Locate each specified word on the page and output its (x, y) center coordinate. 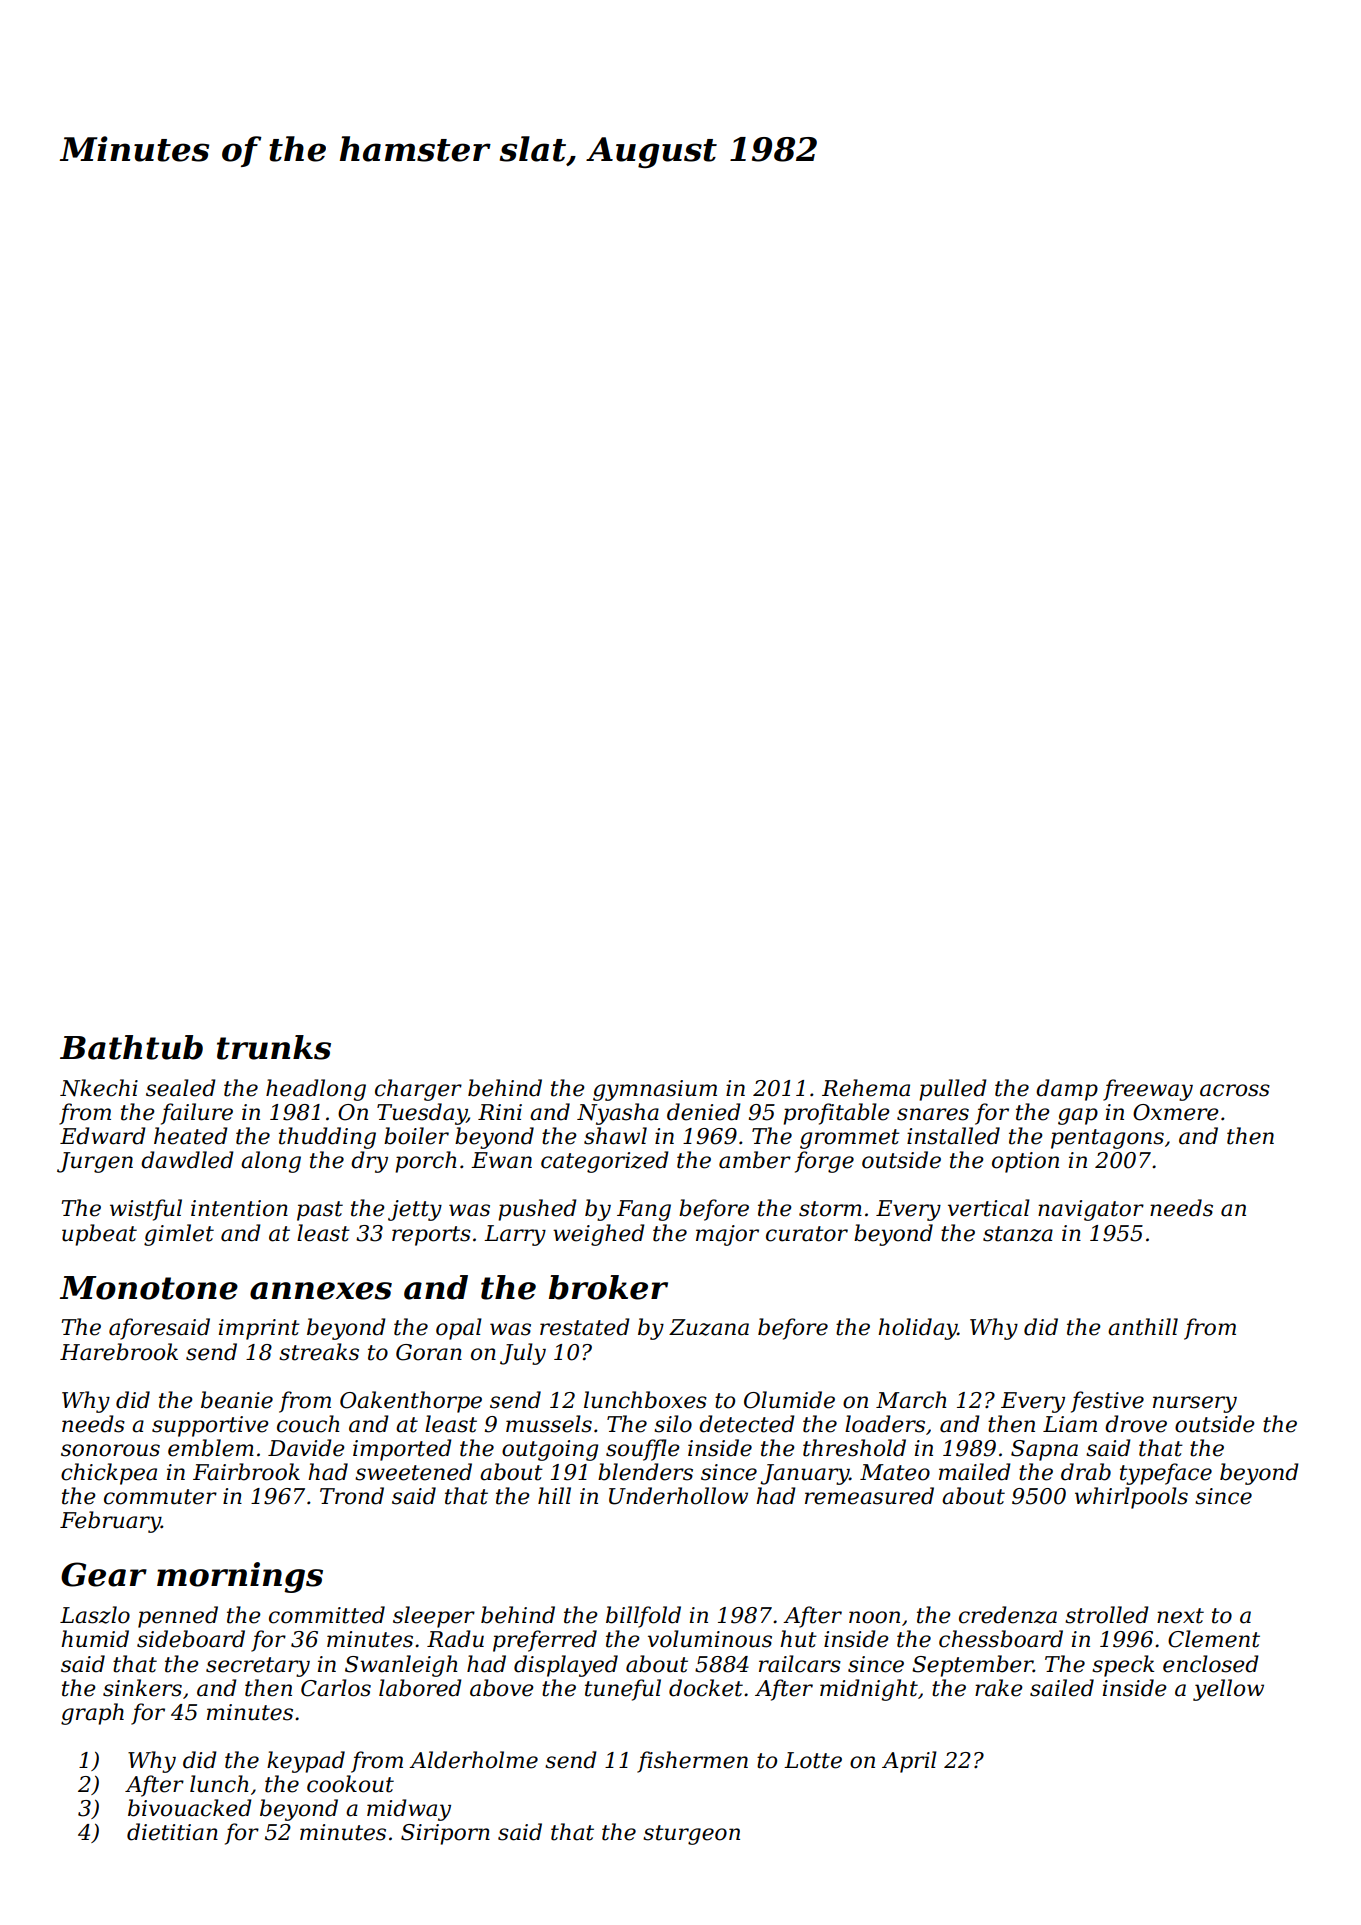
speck (1123, 1666)
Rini (500, 1112)
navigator (1091, 1210)
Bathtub (131, 1047)
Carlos (336, 1688)
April (909, 1762)
